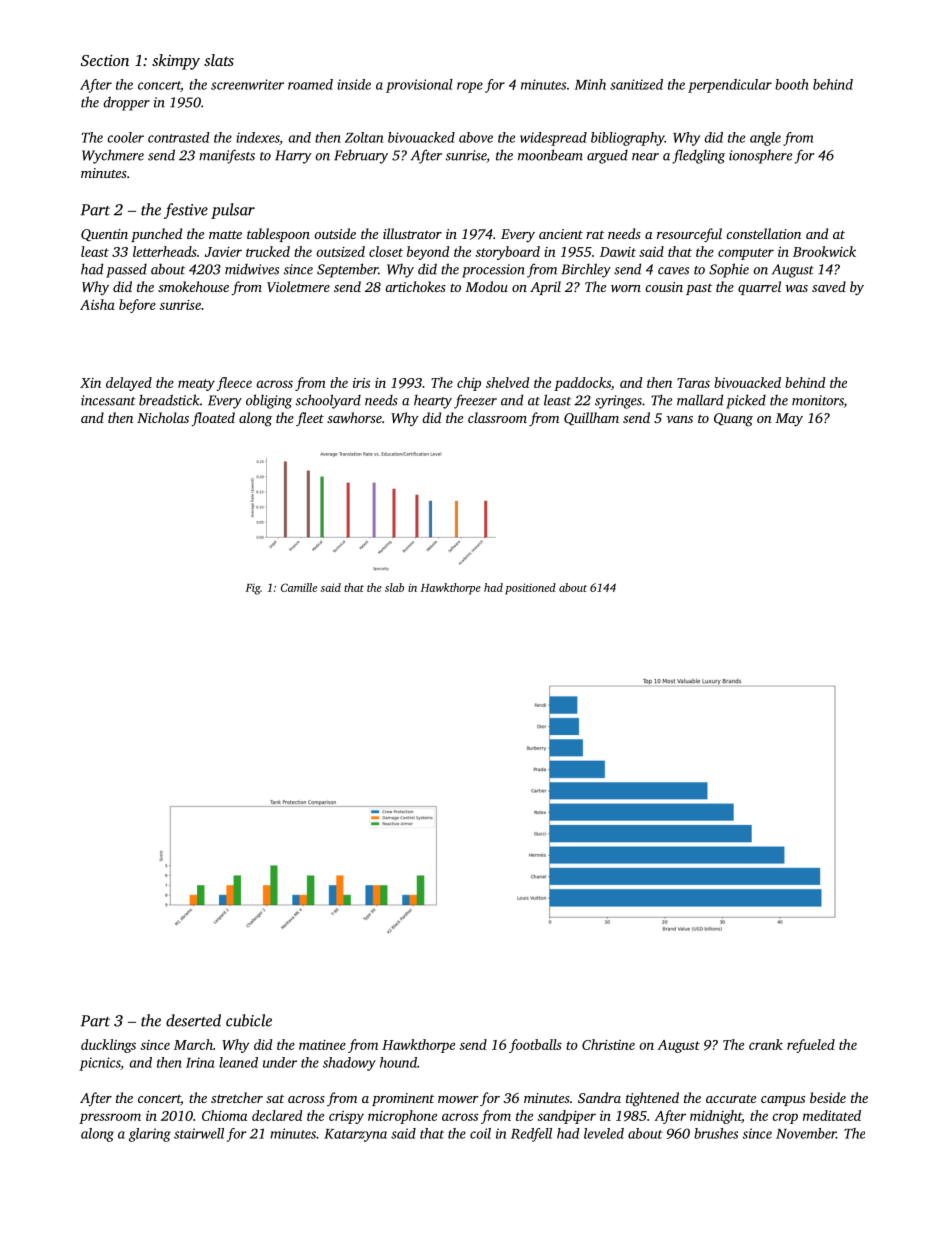 The image size is (952, 1233). What do you see at coordinates (733, 420) in the page?
I see `Quang` at bounding box center [733, 420].
